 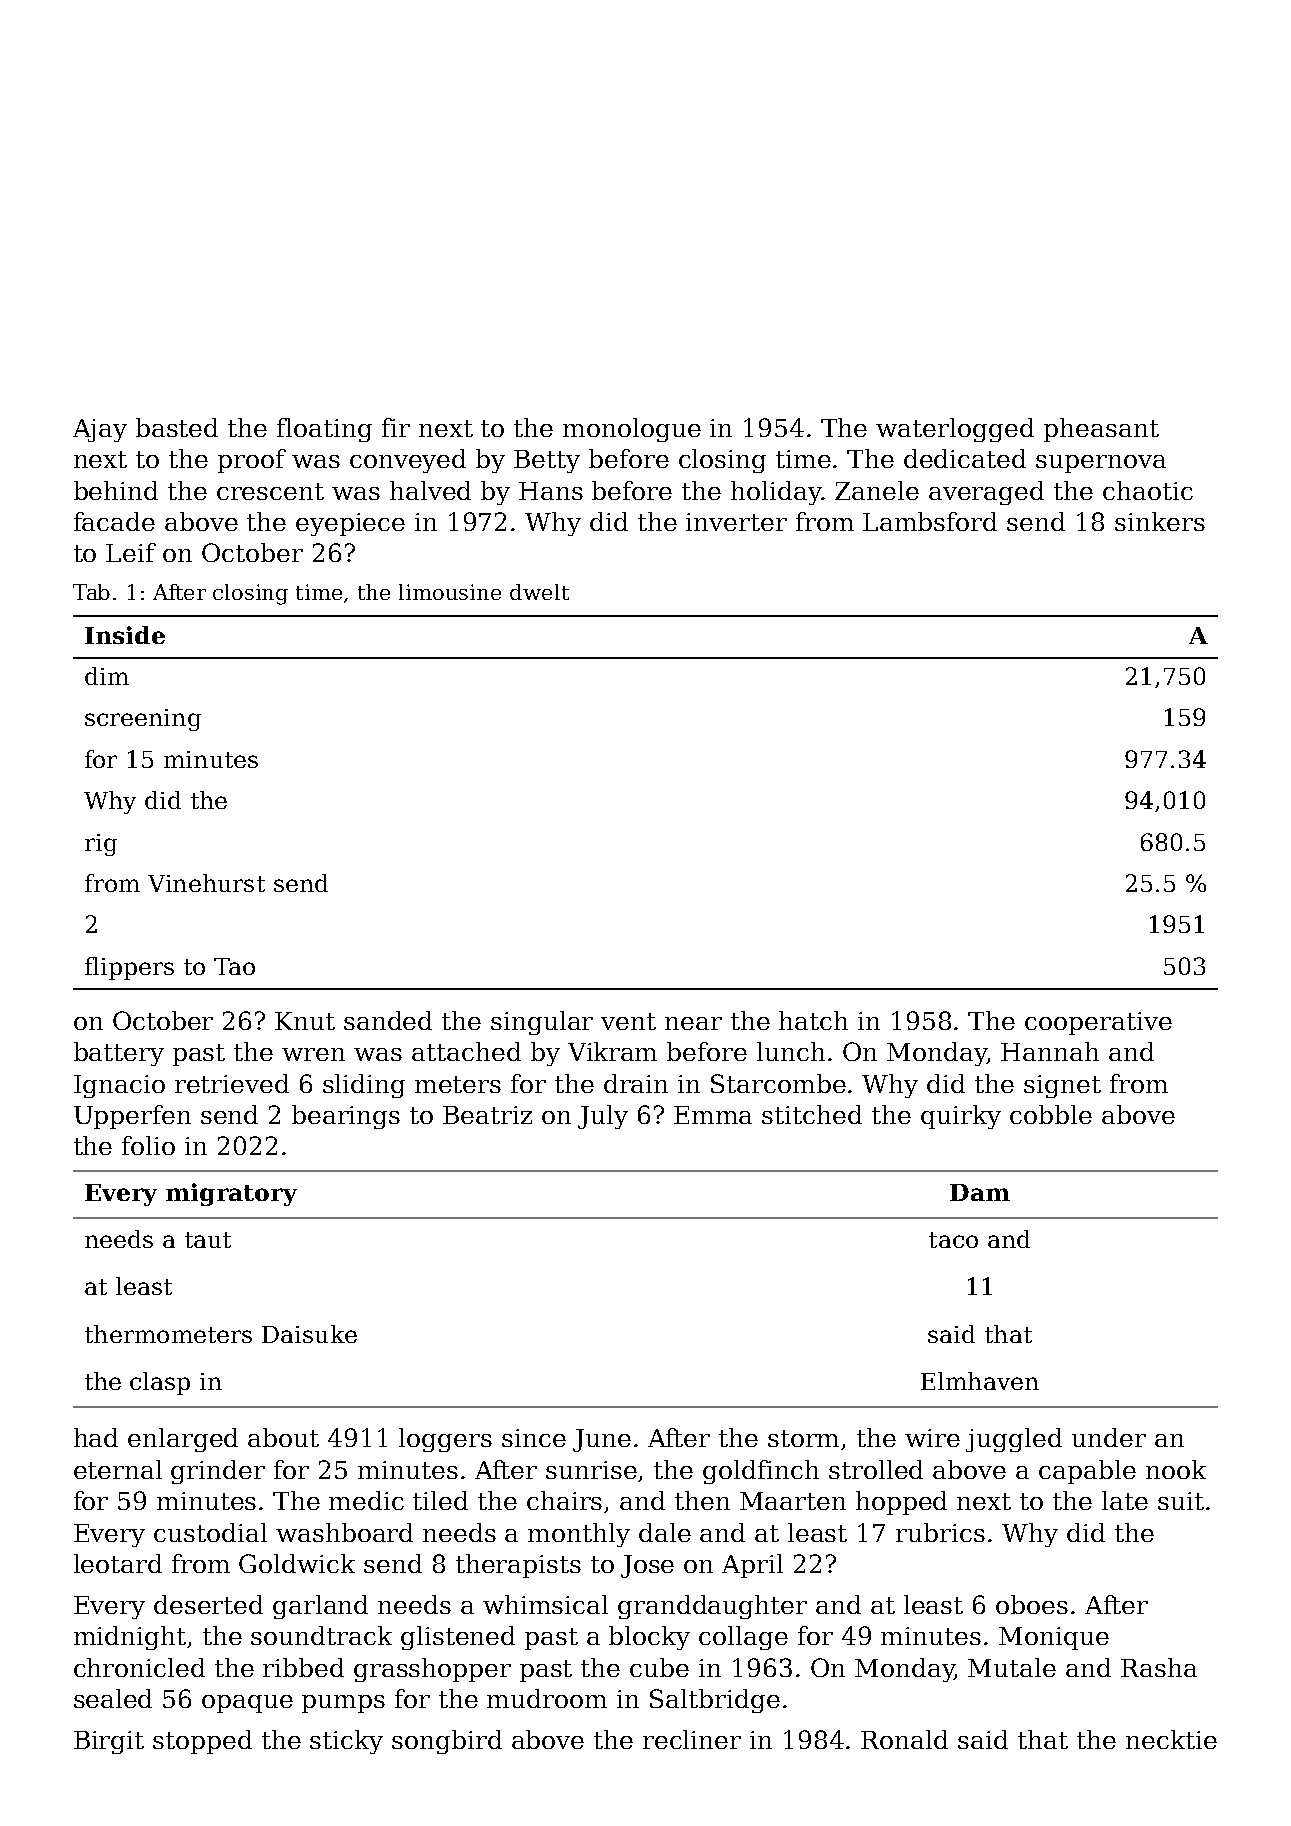 What do you see at coordinates (603, 1117) in the screenshot?
I see `July` at bounding box center [603, 1117].
